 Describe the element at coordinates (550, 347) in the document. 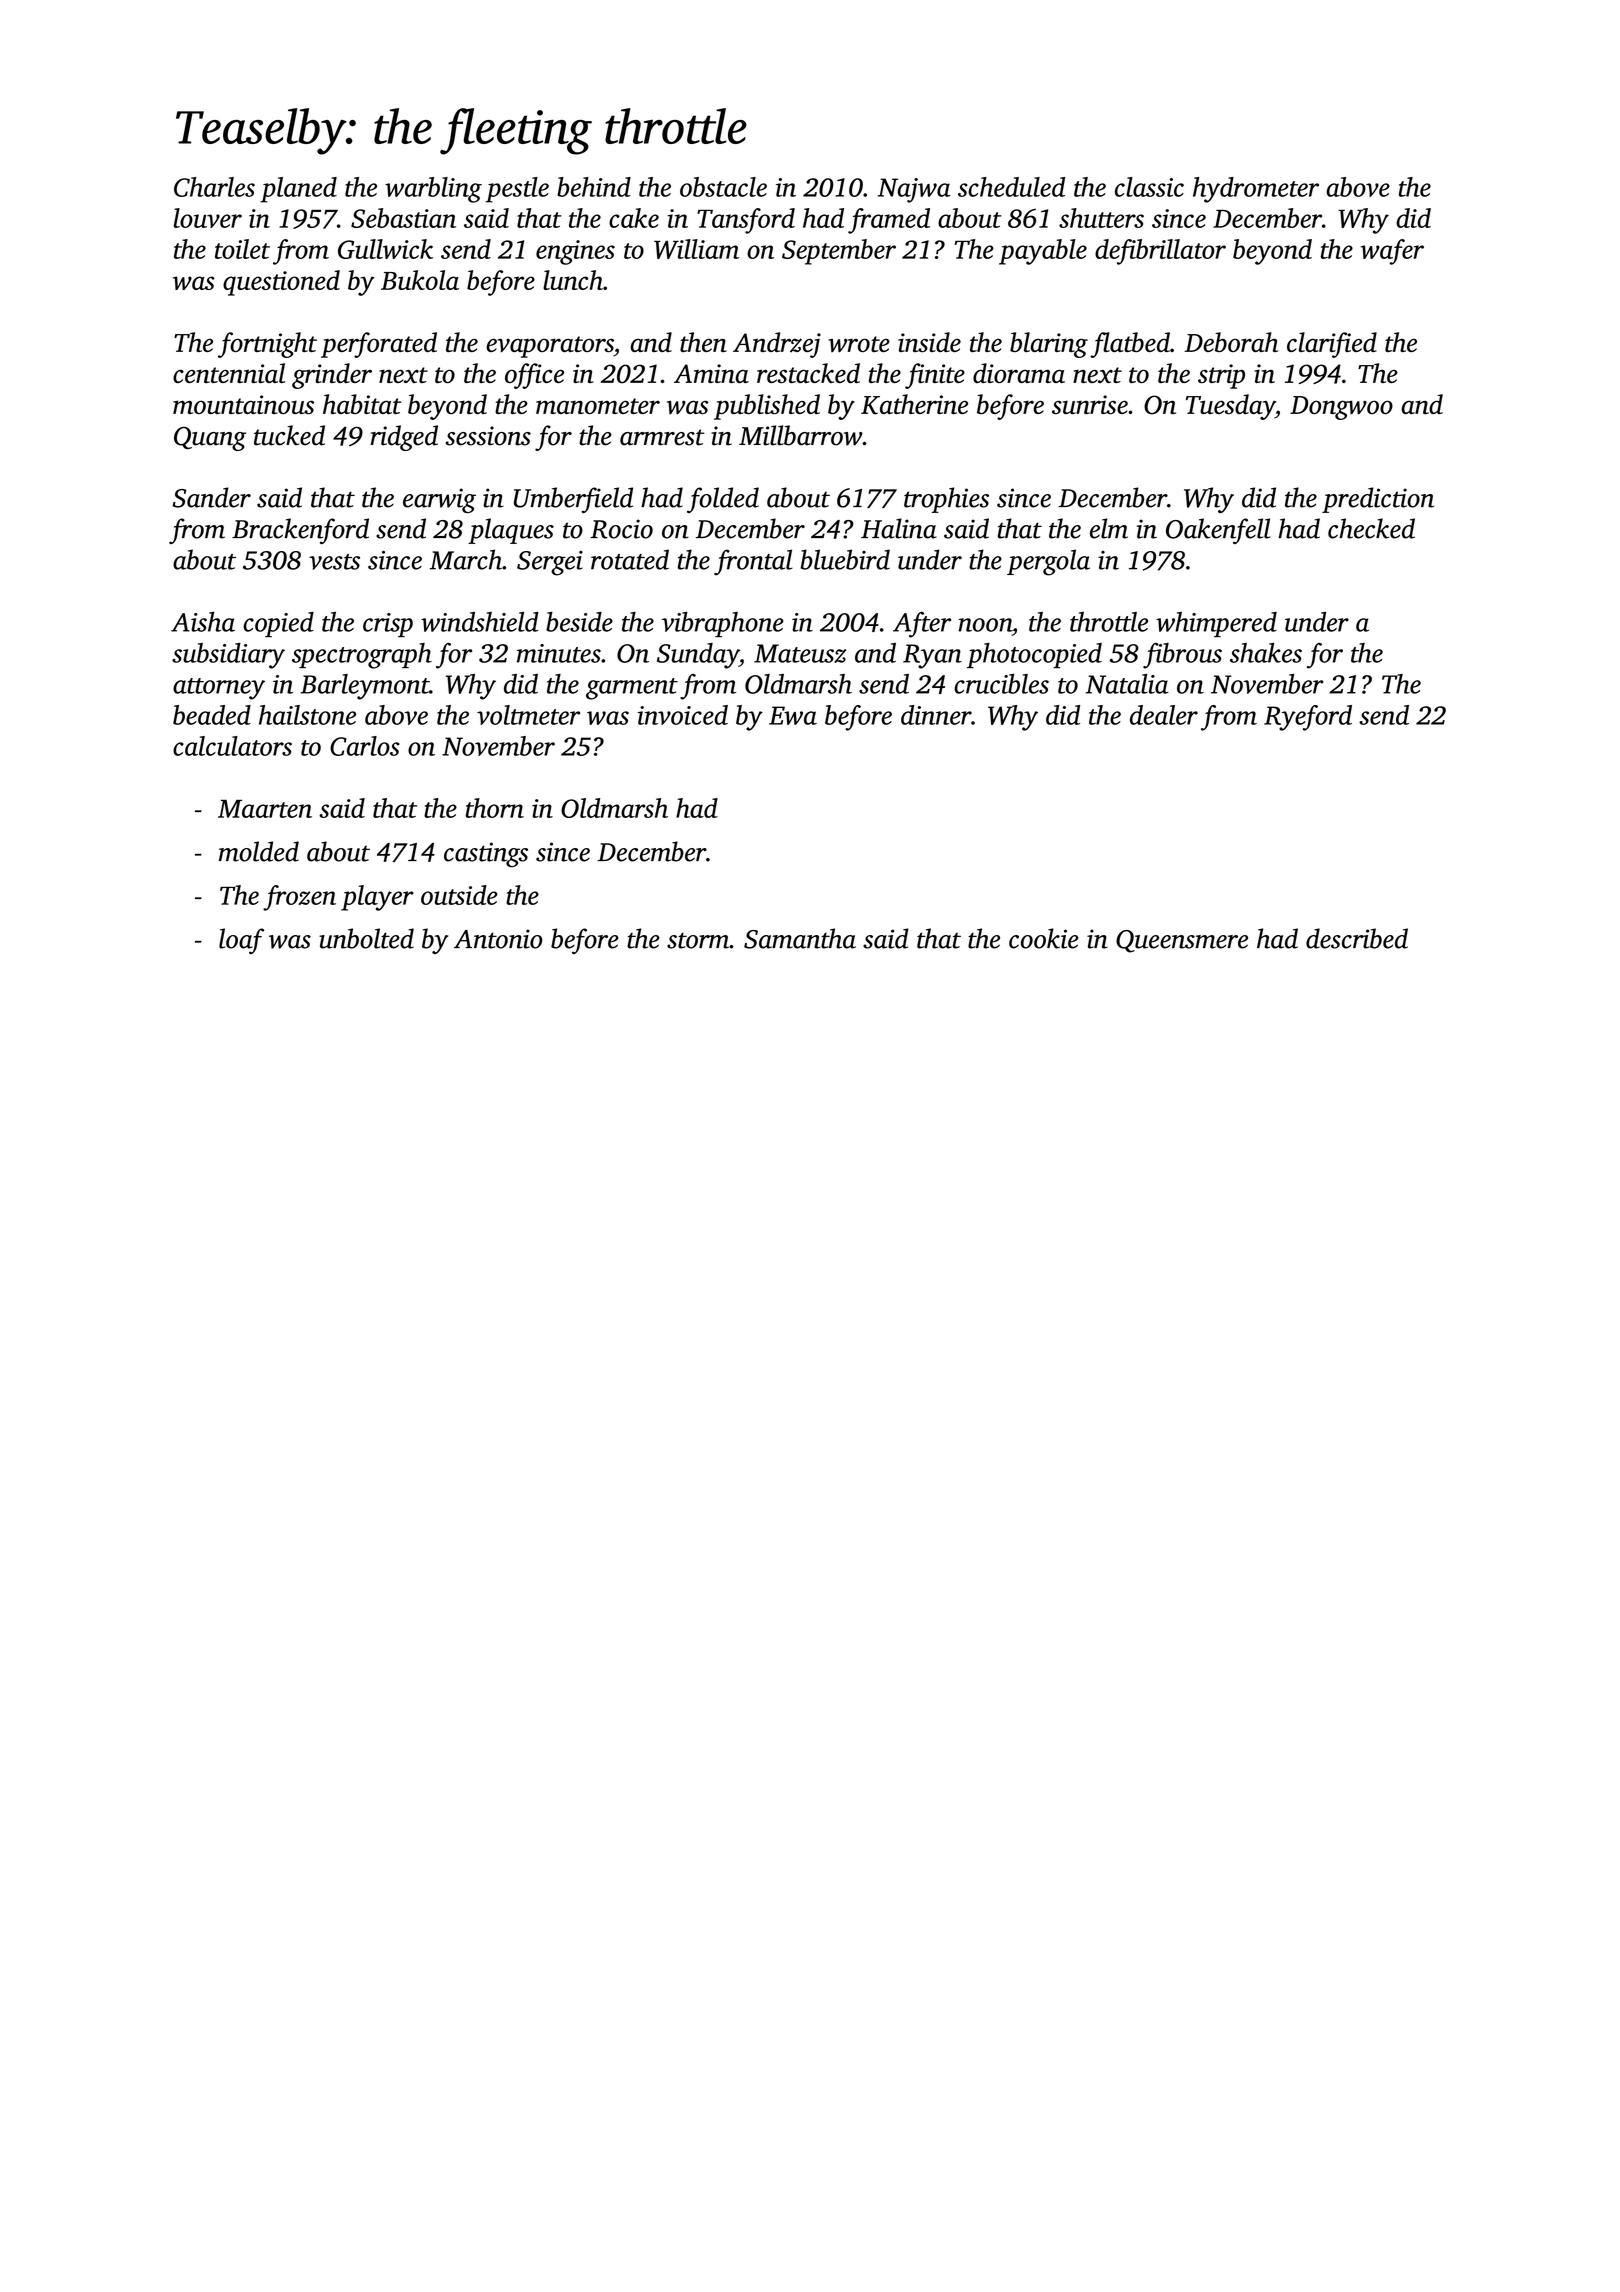

I see `evaporators` at that location.
